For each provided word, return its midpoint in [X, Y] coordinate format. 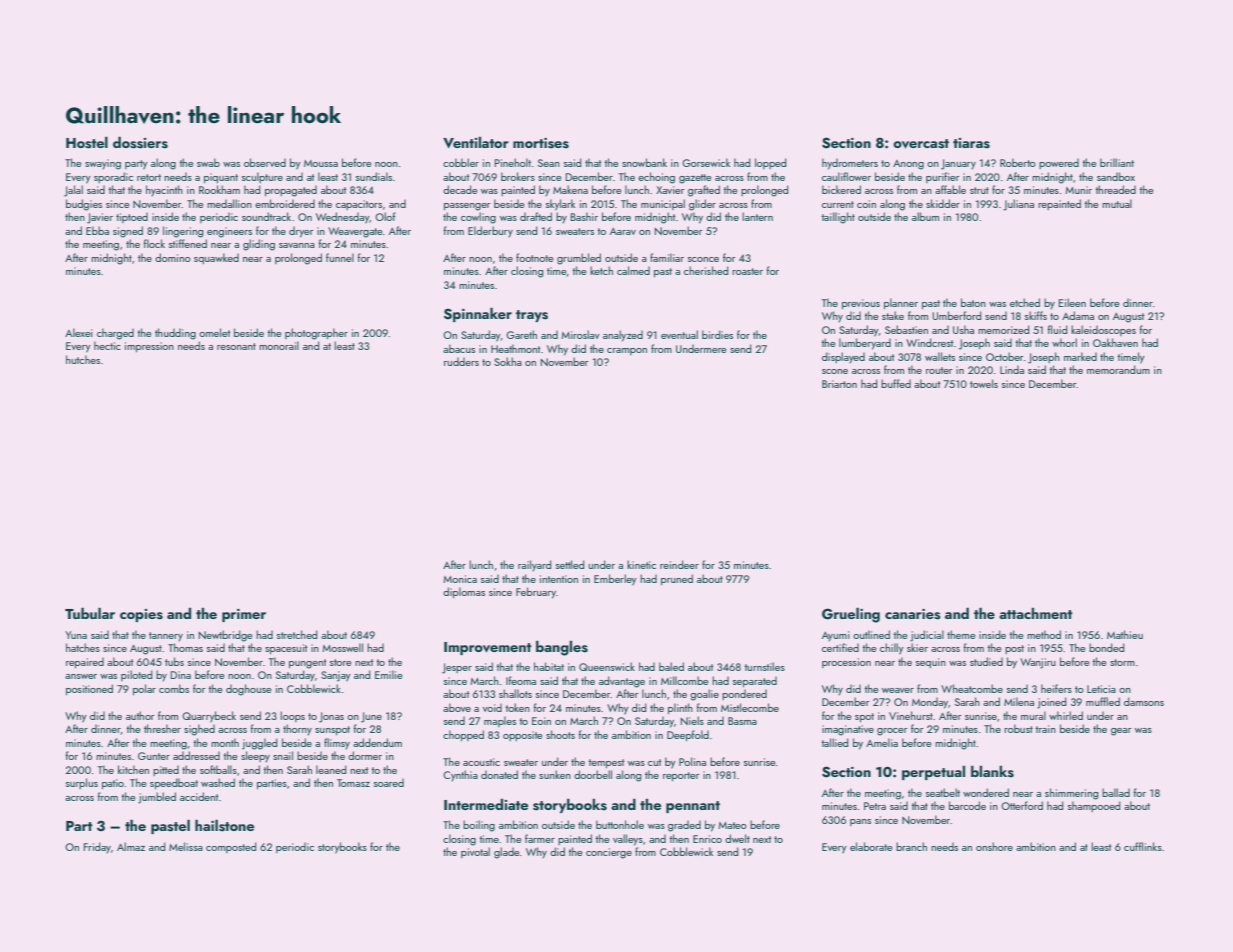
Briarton [839, 384]
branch [911, 846]
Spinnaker [478, 315]
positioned [89, 689]
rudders [461, 361]
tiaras [971, 143]
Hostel [87, 143]
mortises [541, 143]
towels [984, 383]
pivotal [475, 852]
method [1044, 634]
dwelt [737, 838]
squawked [216, 258]
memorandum [1118, 369]
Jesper [457, 668]
